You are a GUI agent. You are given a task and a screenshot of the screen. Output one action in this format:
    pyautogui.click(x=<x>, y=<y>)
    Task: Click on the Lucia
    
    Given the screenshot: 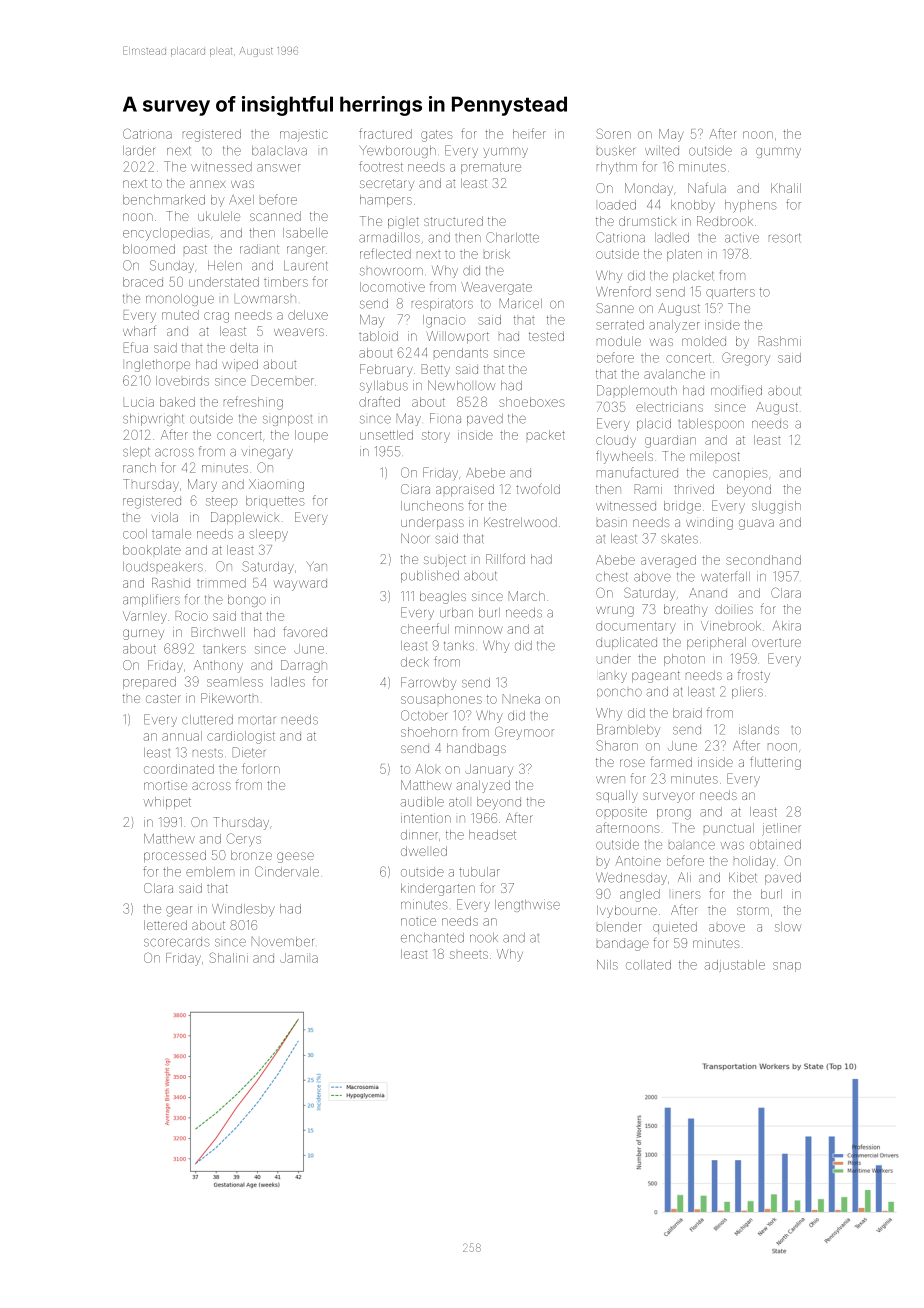 What is the action you would take?
    pyautogui.click(x=139, y=402)
